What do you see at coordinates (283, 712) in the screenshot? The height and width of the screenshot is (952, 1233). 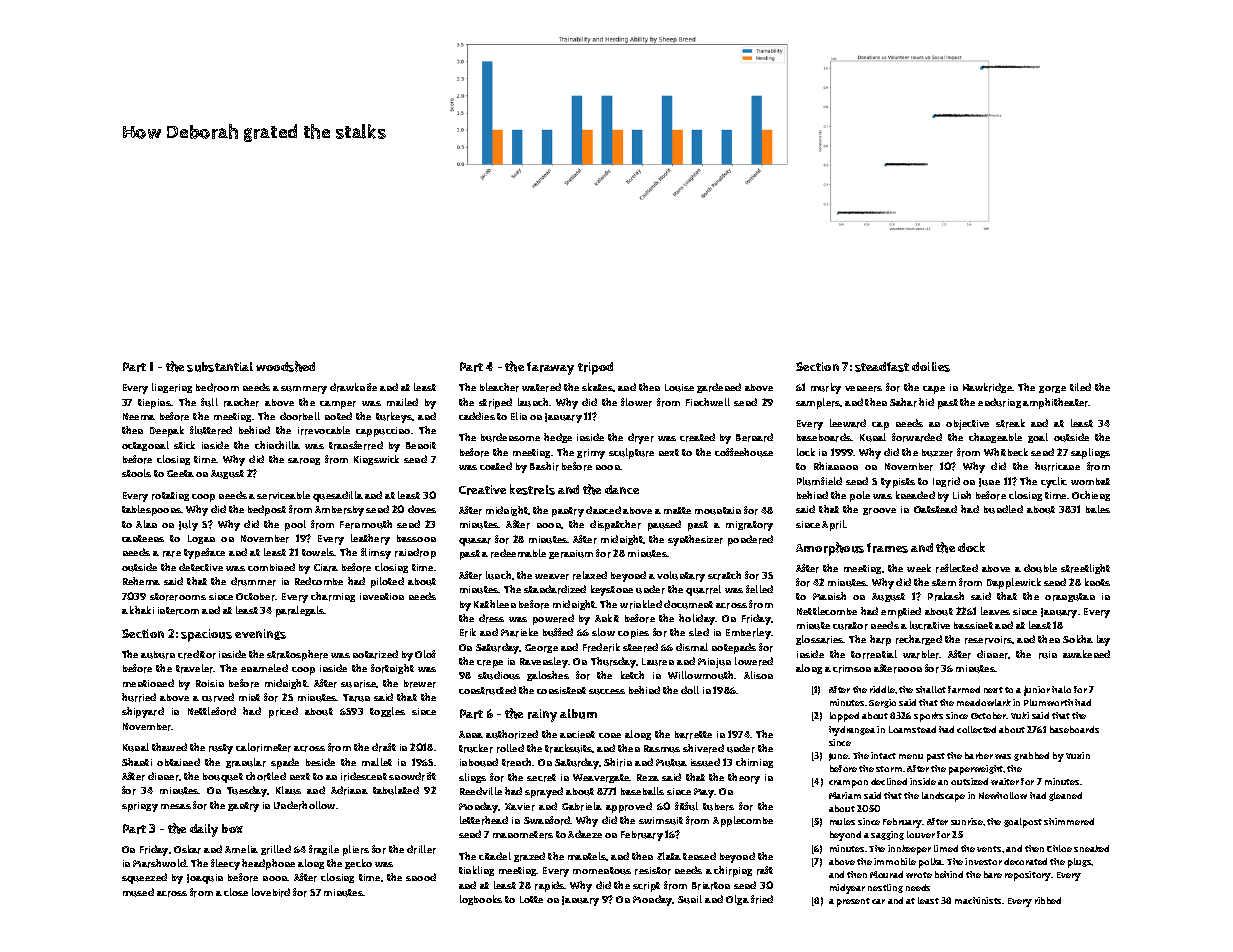 I see `priced` at bounding box center [283, 712].
